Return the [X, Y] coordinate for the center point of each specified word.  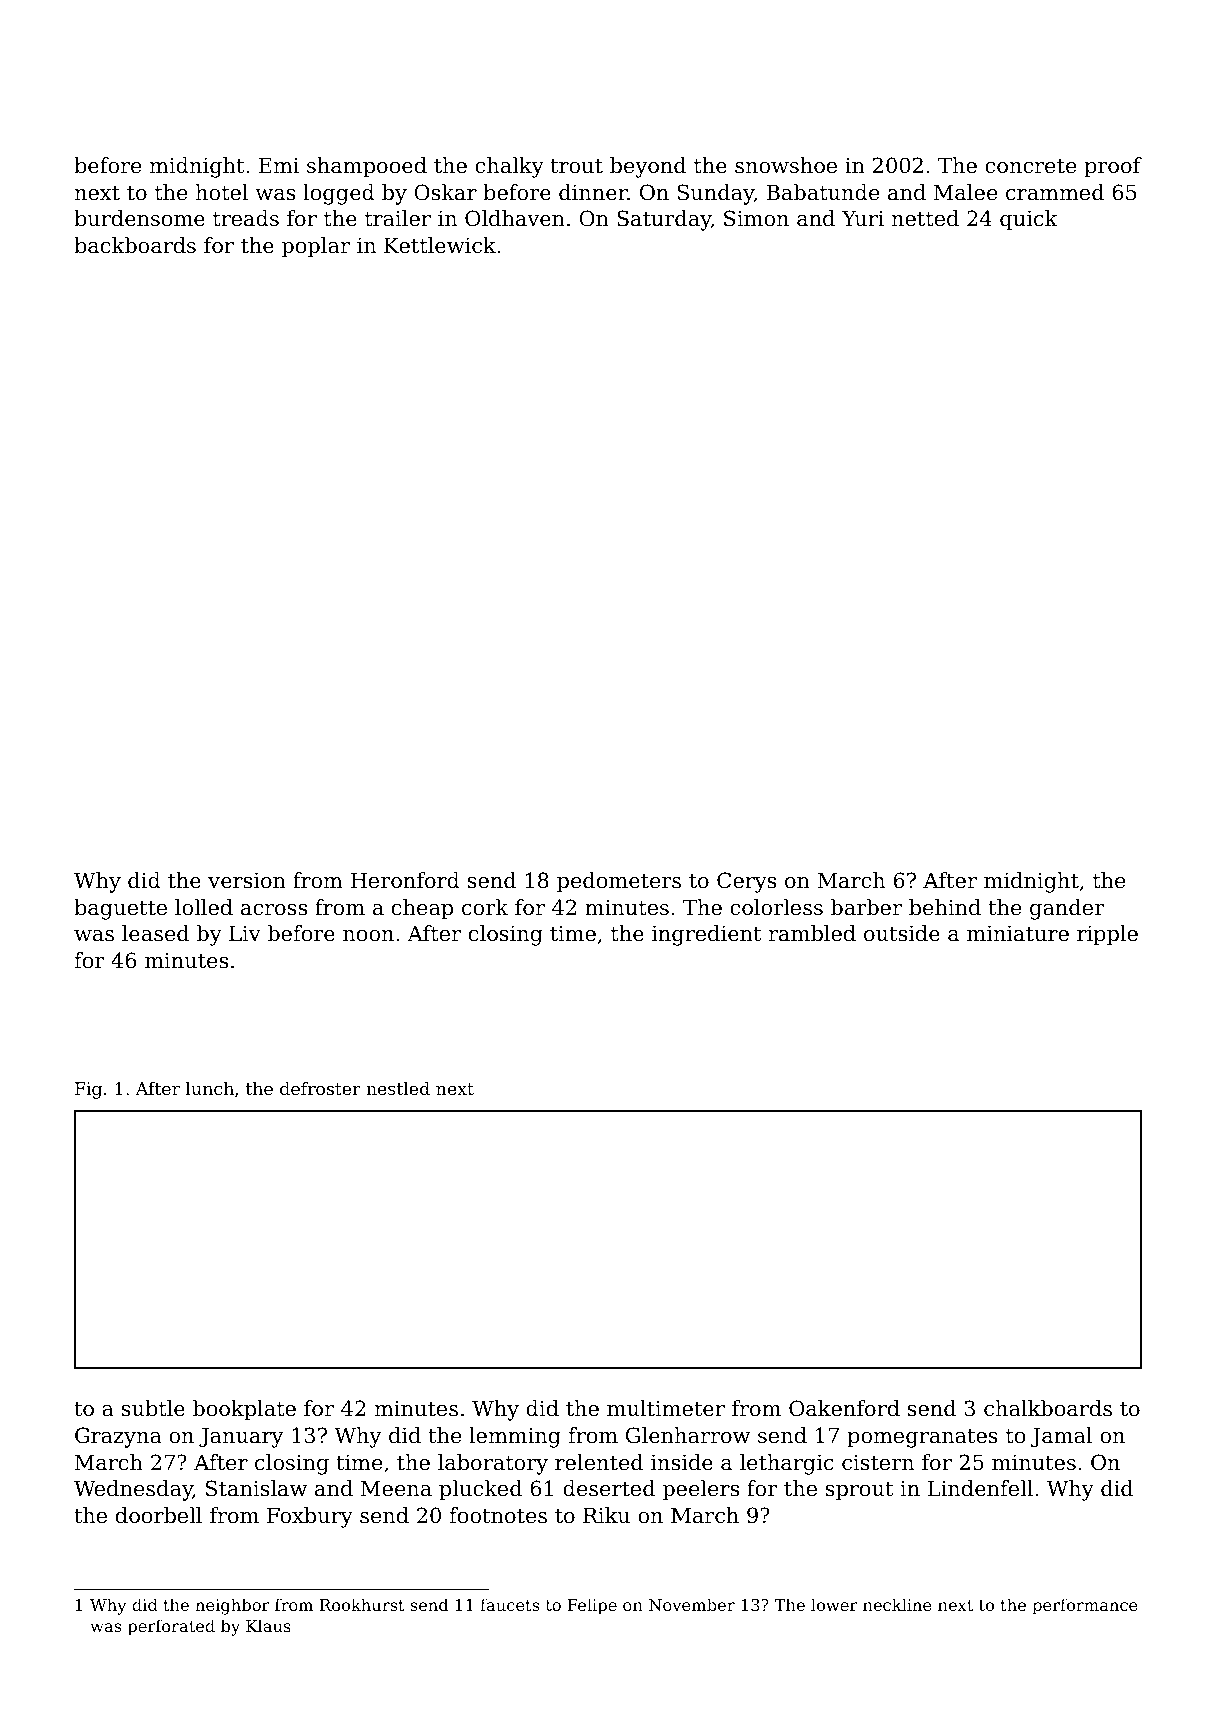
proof [1113, 167]
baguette [120, 909]
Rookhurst [362, 1604]
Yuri [863, 218]
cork [485, 907]
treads [246, 218]
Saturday [664, 220]
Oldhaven [515, 218]
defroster [320, 1088]
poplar [316, 247]
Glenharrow [688, 1435]
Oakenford [844, 1408]
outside [902, 933]
